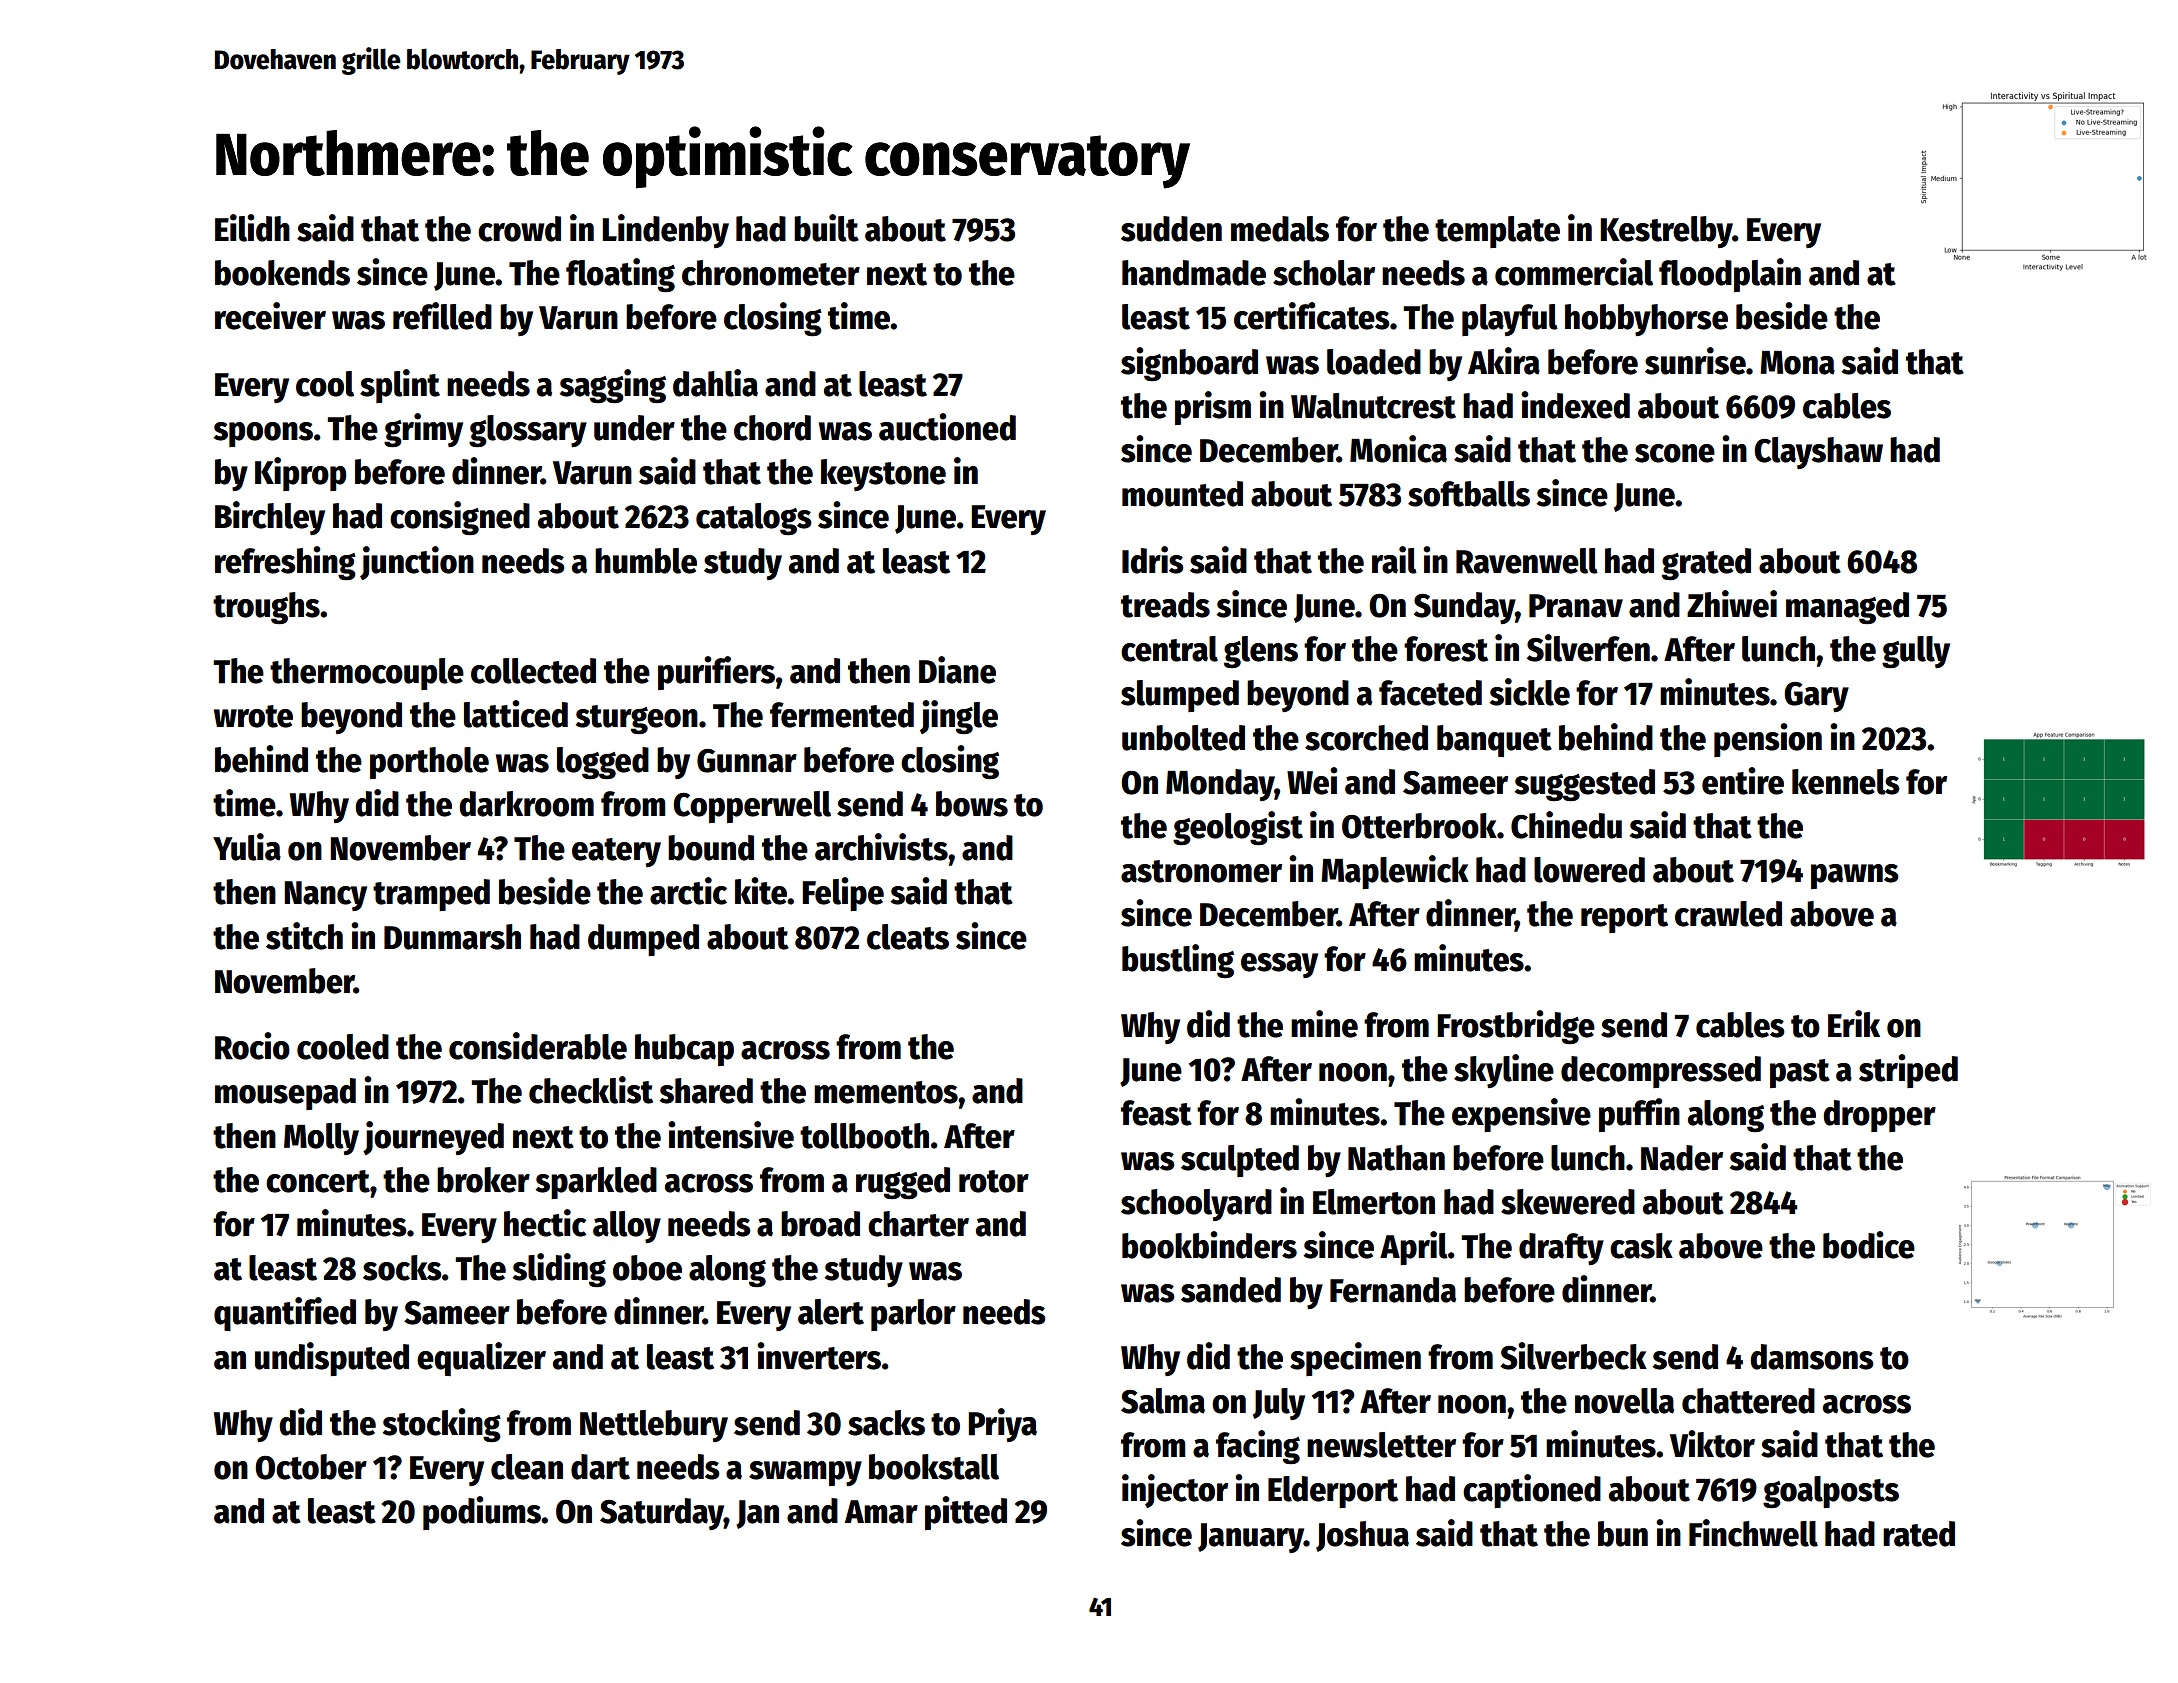 This screenshot has width=2178, height=1683. What do you see at coordinates (1666, 232) in the screenshot?
I see `Kestrelby` at bounding box center [1666, 232].
